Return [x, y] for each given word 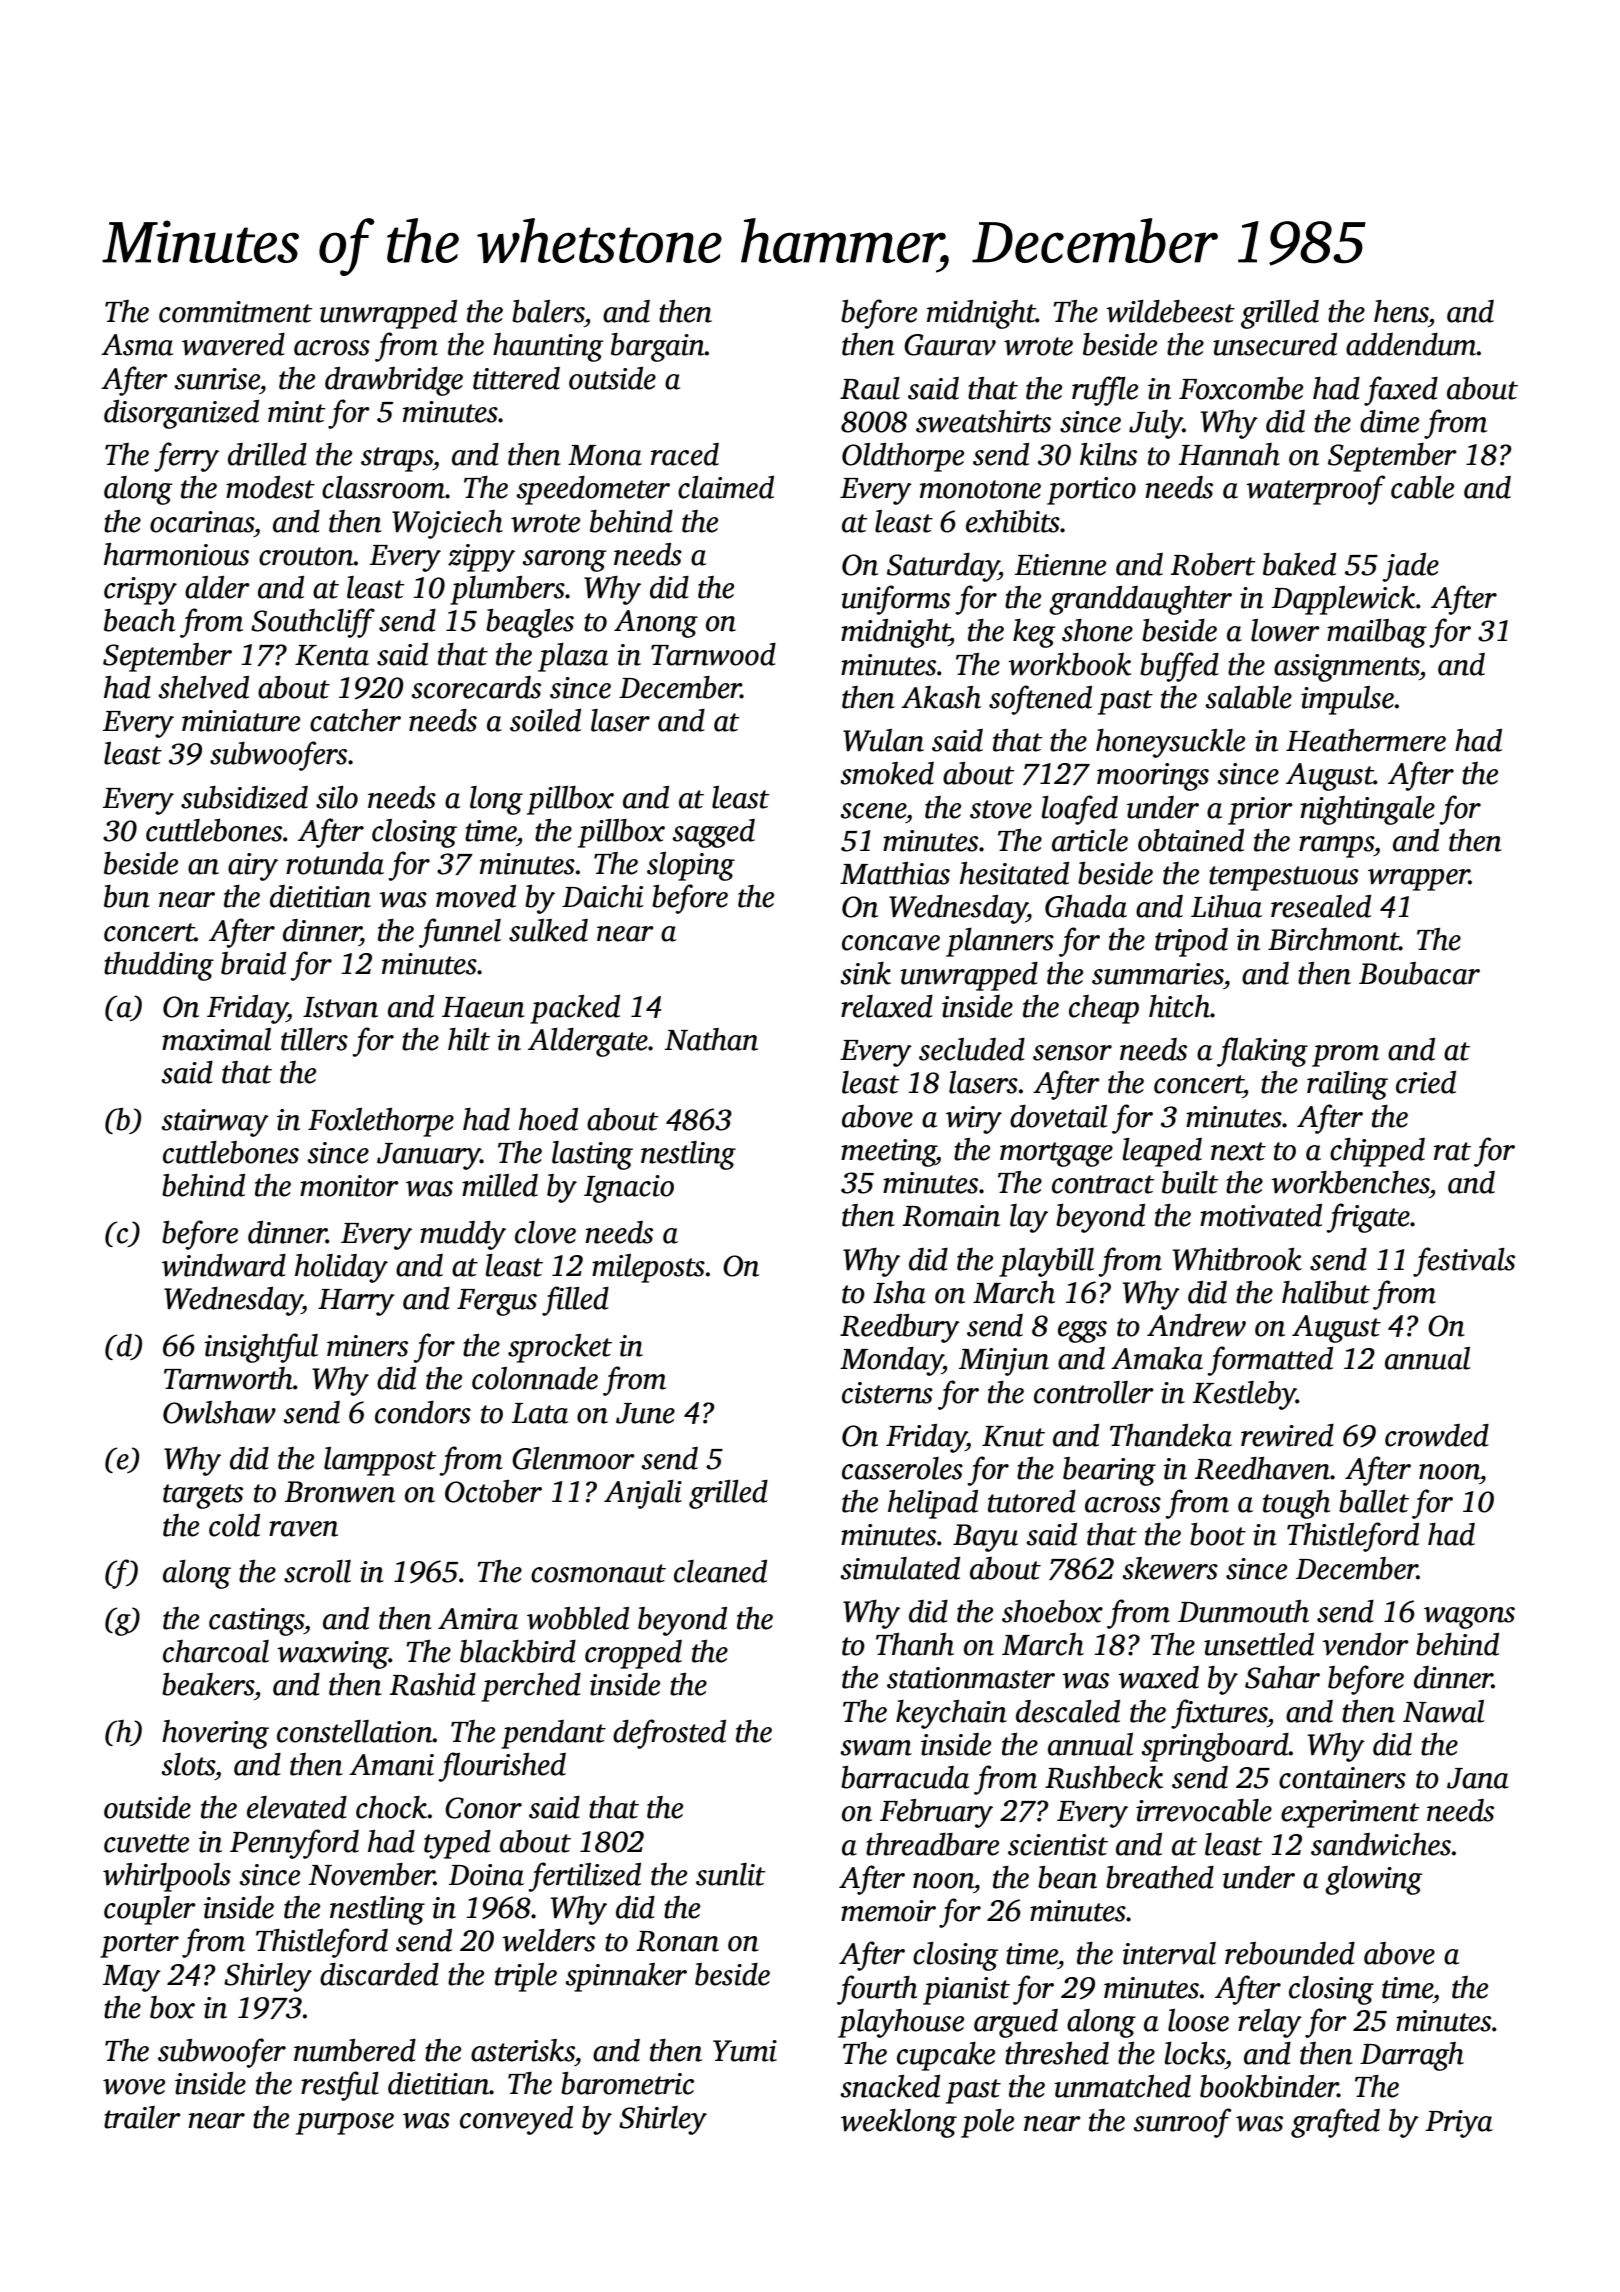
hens [1401, 311]
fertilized [585, 1877]
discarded [379, 1974]
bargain [658, 347]
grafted [1335, 2123]
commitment [235, 312]
